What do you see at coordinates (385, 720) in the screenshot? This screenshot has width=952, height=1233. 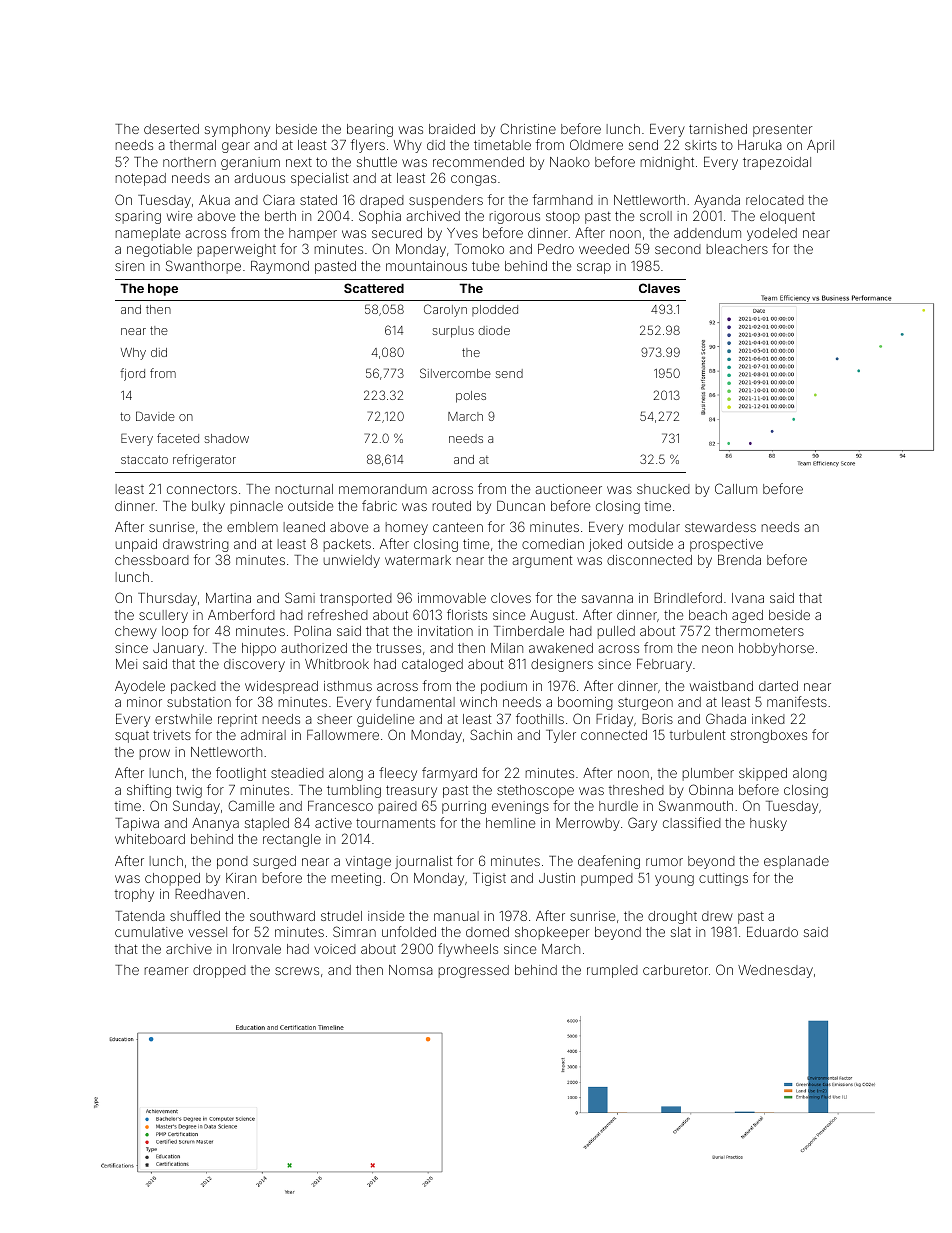 I see `guideline` at bounding box center [385, 720].
